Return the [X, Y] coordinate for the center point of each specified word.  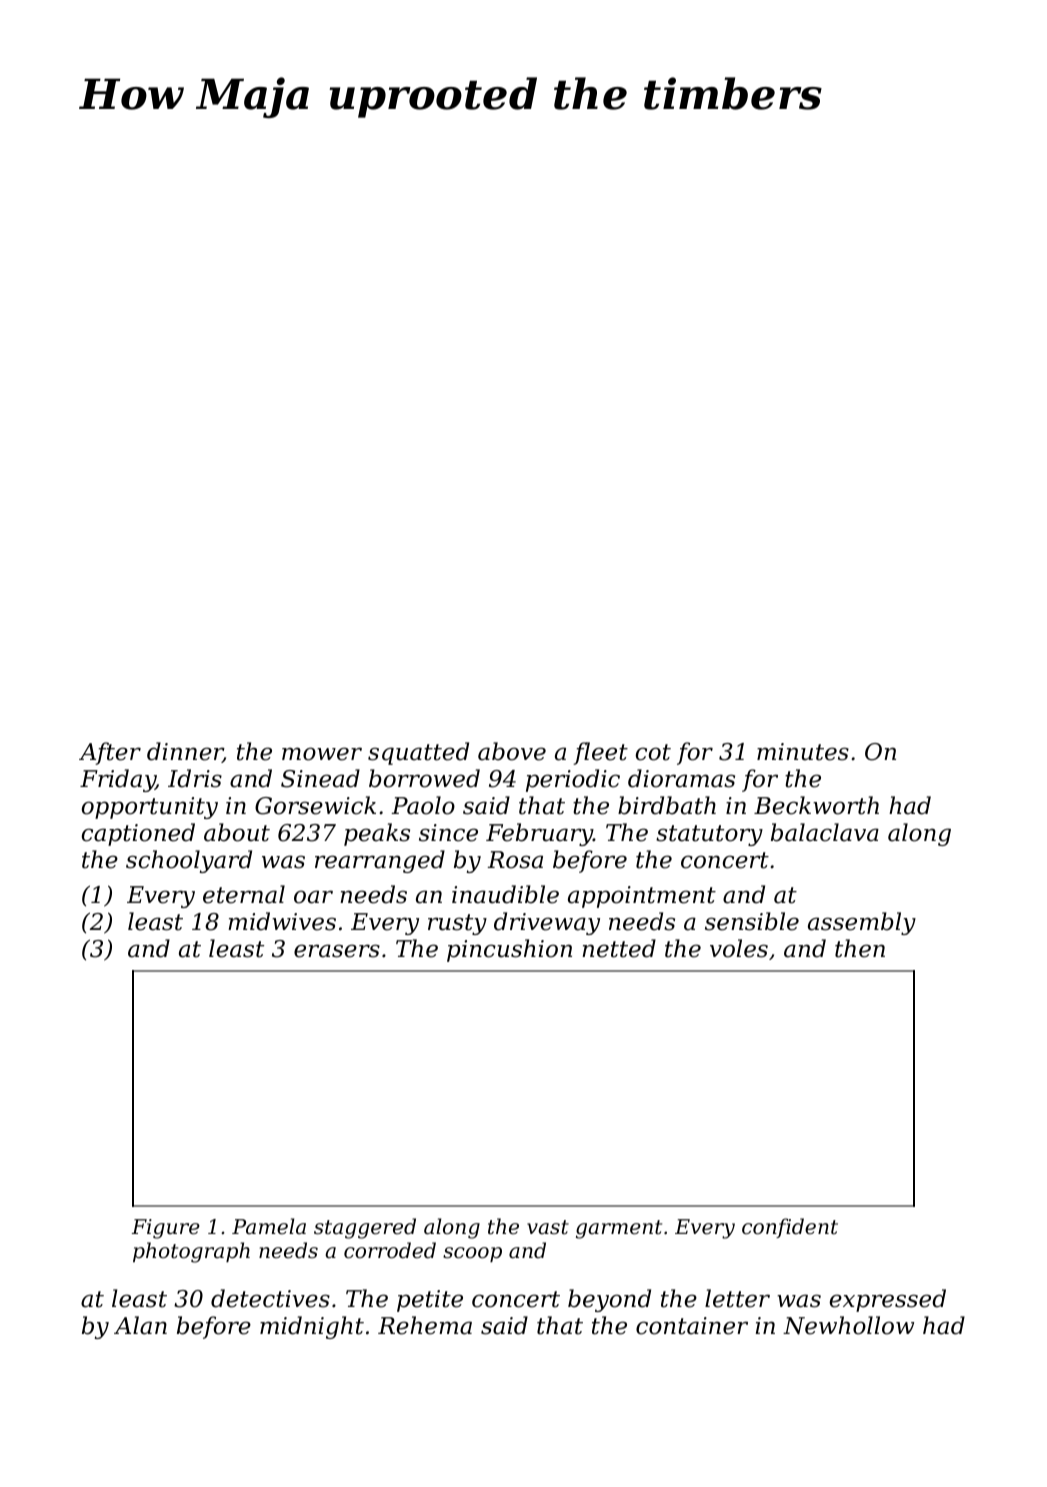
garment [619, 1229]
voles [739, 948]
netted [619, 948]
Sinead [320, 778]
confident [790, 1228]
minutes [803, 752]
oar [313, 897]
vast [548, 1227]
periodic [573, 780]
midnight [312, 1327]
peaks [377, 834]
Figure [166, 1229]
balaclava [825, 832]
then [860, 948]
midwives [282, 921]
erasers [337, 951]
